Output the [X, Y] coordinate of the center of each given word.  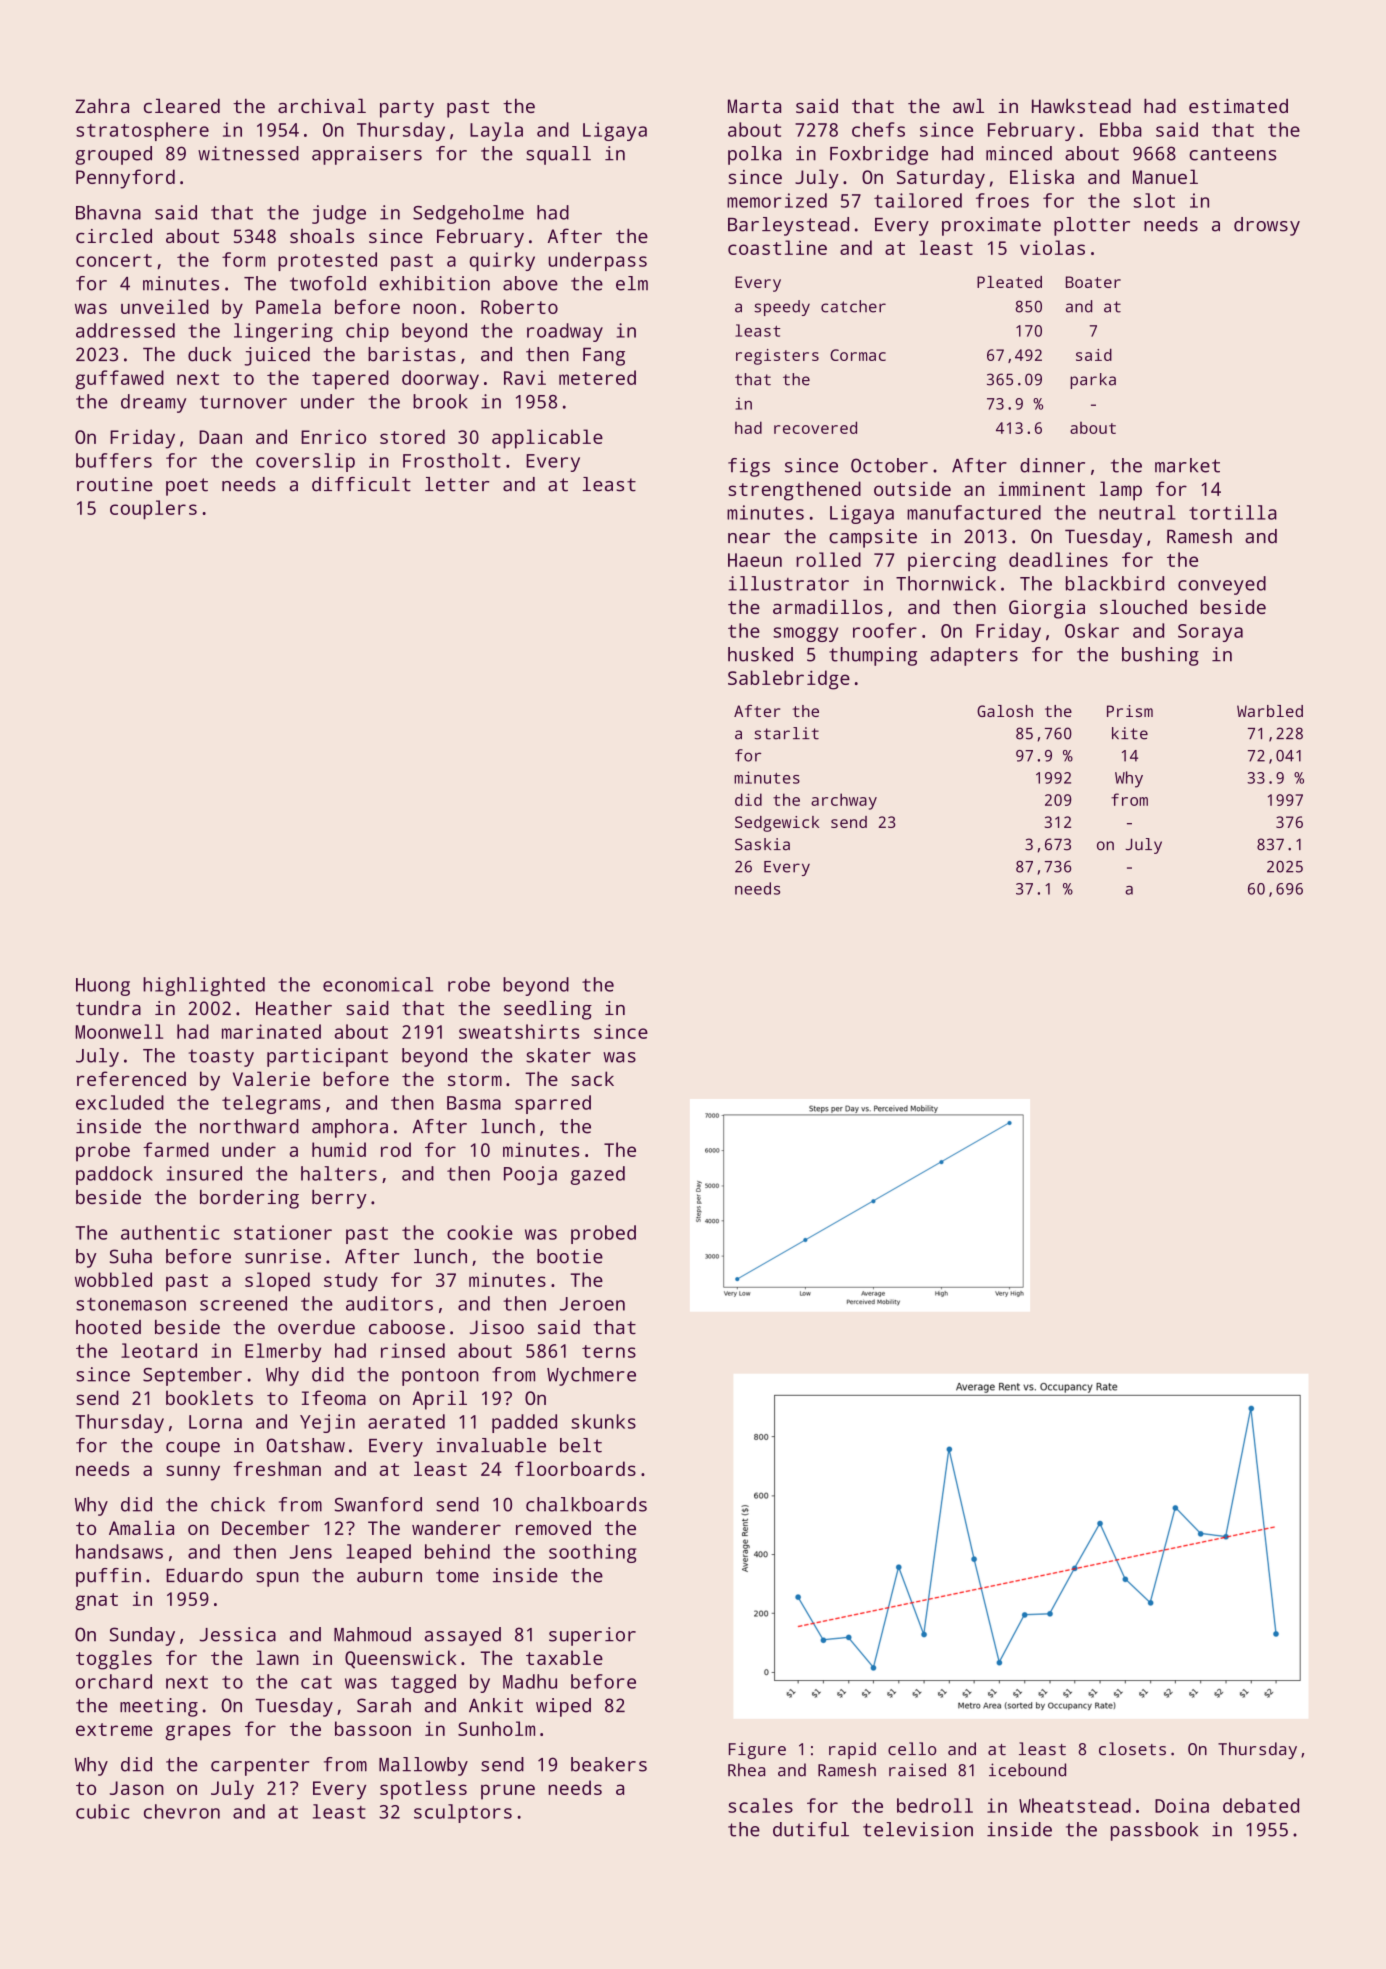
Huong [103, 987]
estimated [1238, 106]
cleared [182, 105]
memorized [777, 200]
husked [760, 654]
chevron [182, 1811]
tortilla [1233, 512]
